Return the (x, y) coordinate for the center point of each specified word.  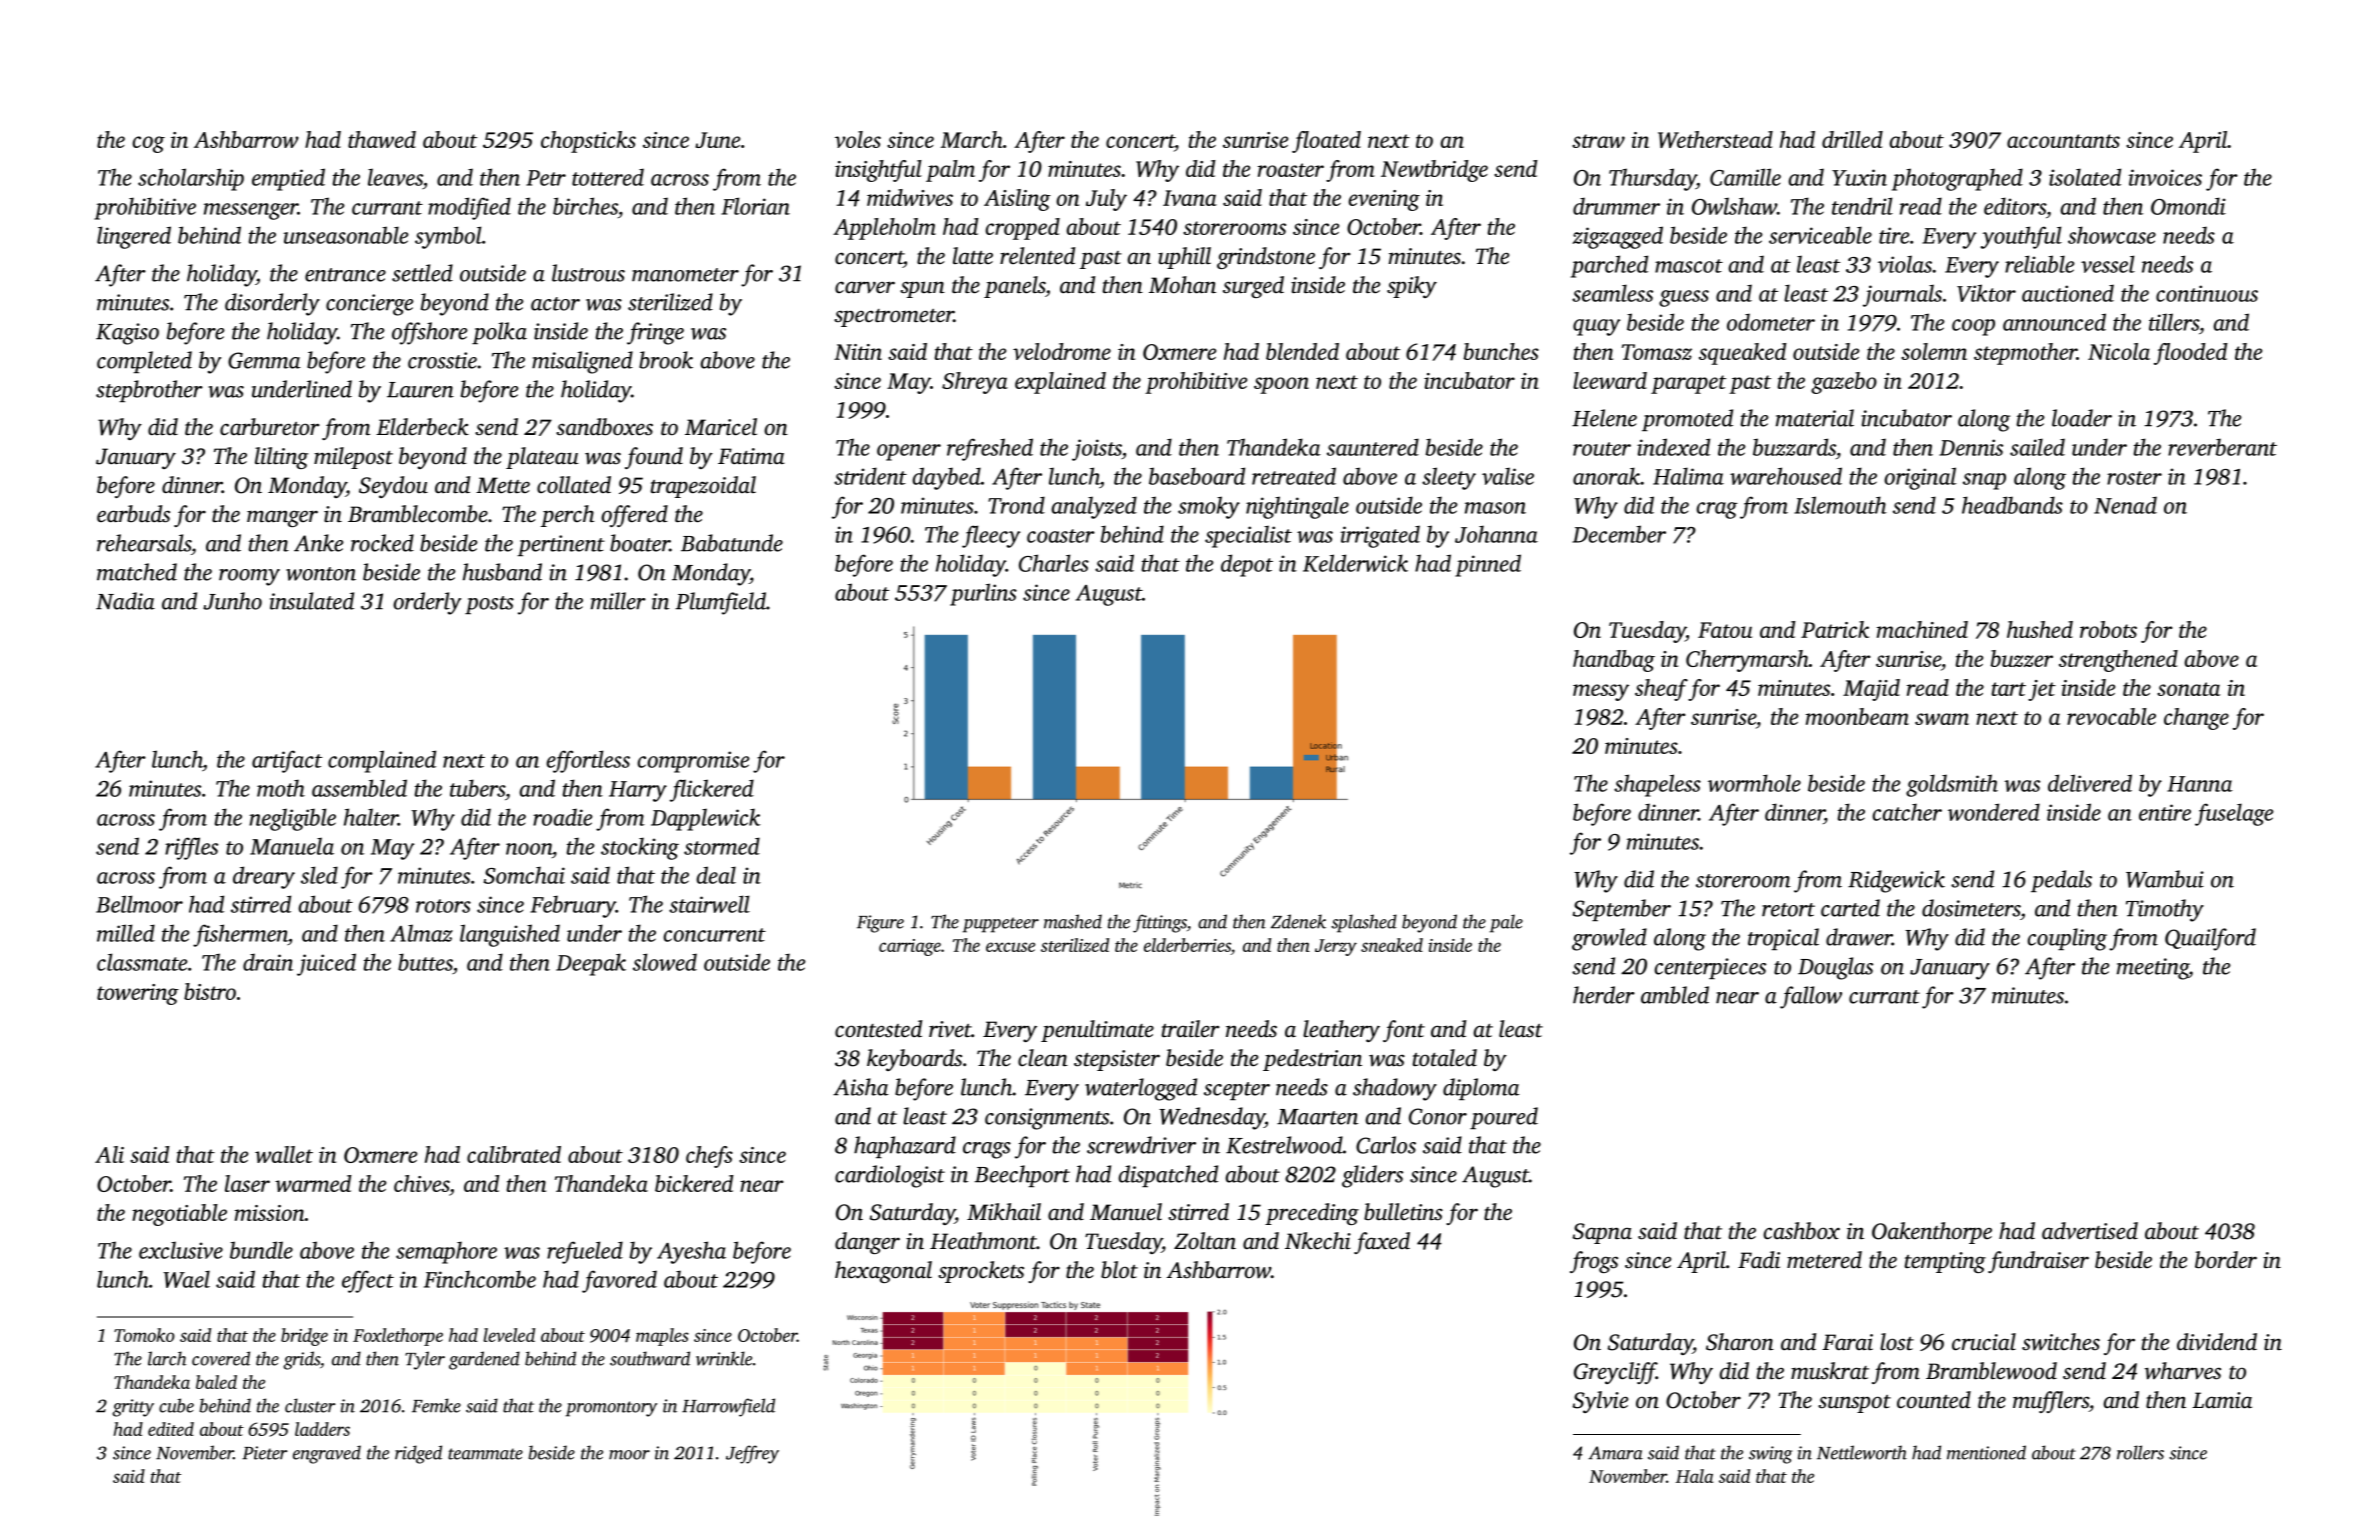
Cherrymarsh (1747, 661)
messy (1601, 692)
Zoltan (1205, 1241)
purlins (983, 594)
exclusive (181, 1250)
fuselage (2234, 814)
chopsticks (588, 142)
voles (858, 139)
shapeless (1657, 785)
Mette (503, 485)
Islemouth (1840, 505)
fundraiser (2038, 1262)
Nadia (125, 601)
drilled (1852, 139)
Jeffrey (752, 1454)
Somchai (524, 875)
